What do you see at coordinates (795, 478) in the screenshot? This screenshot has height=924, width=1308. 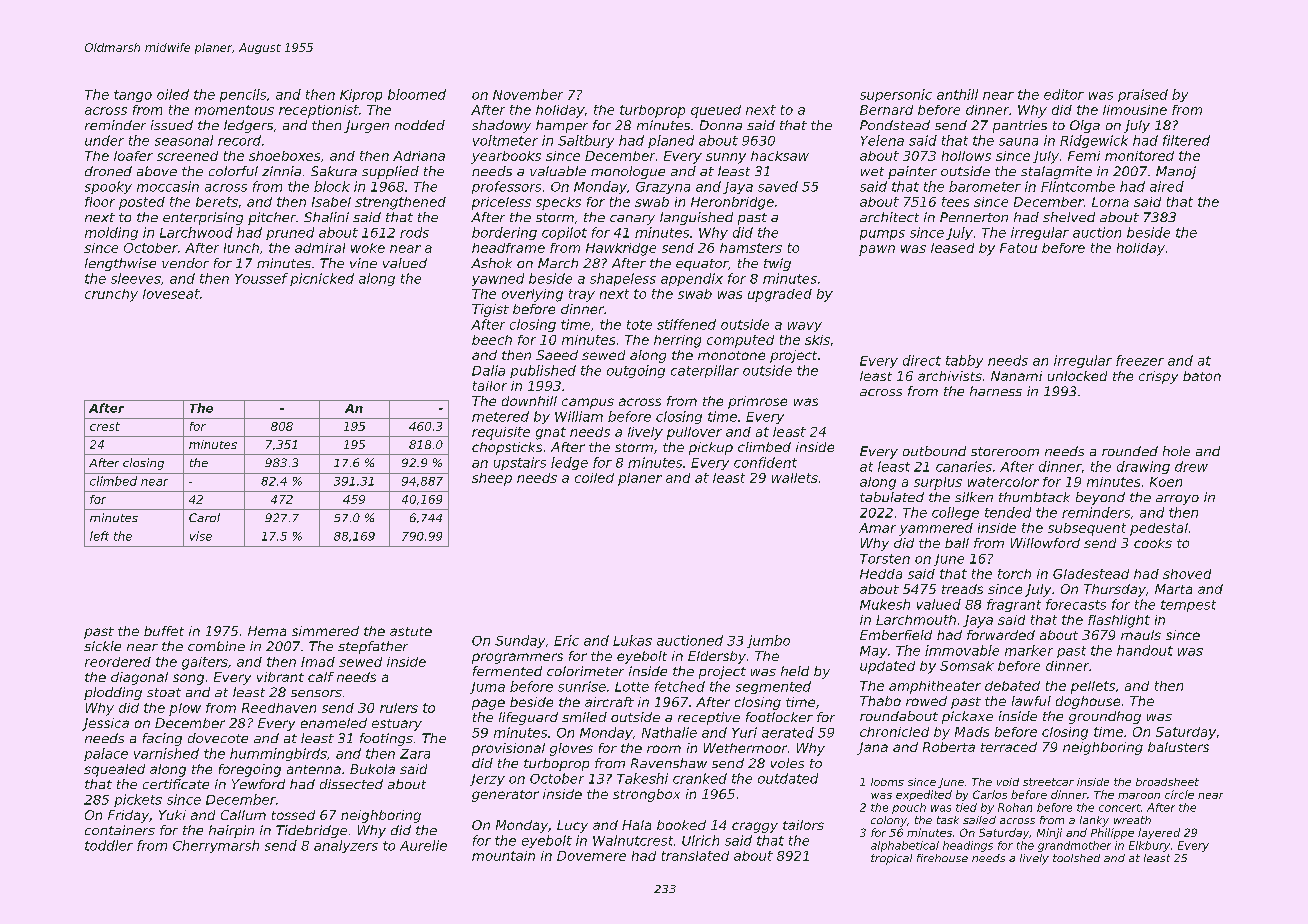 I see `wallets` at bounding box center [795, 478].
